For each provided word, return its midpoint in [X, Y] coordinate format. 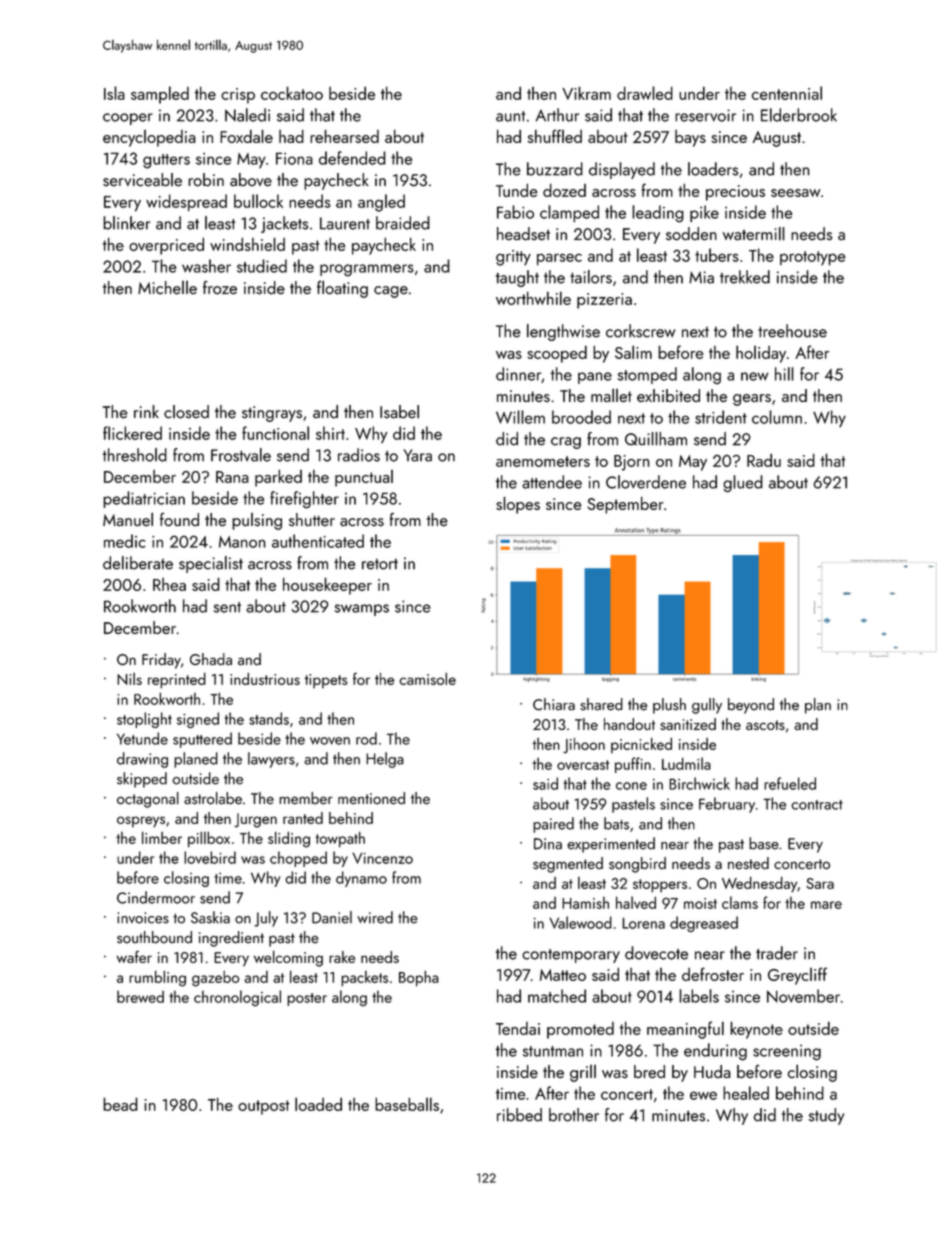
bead [120, 1104]
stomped [647, 375]
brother [574, 1115]
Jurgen [255, 820]
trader [777, 953]
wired [375, 917]
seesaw [795, 193]
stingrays [272, 414]
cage [391, 292]
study [826, 1116]
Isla [114, 93]
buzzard [555, 169]
